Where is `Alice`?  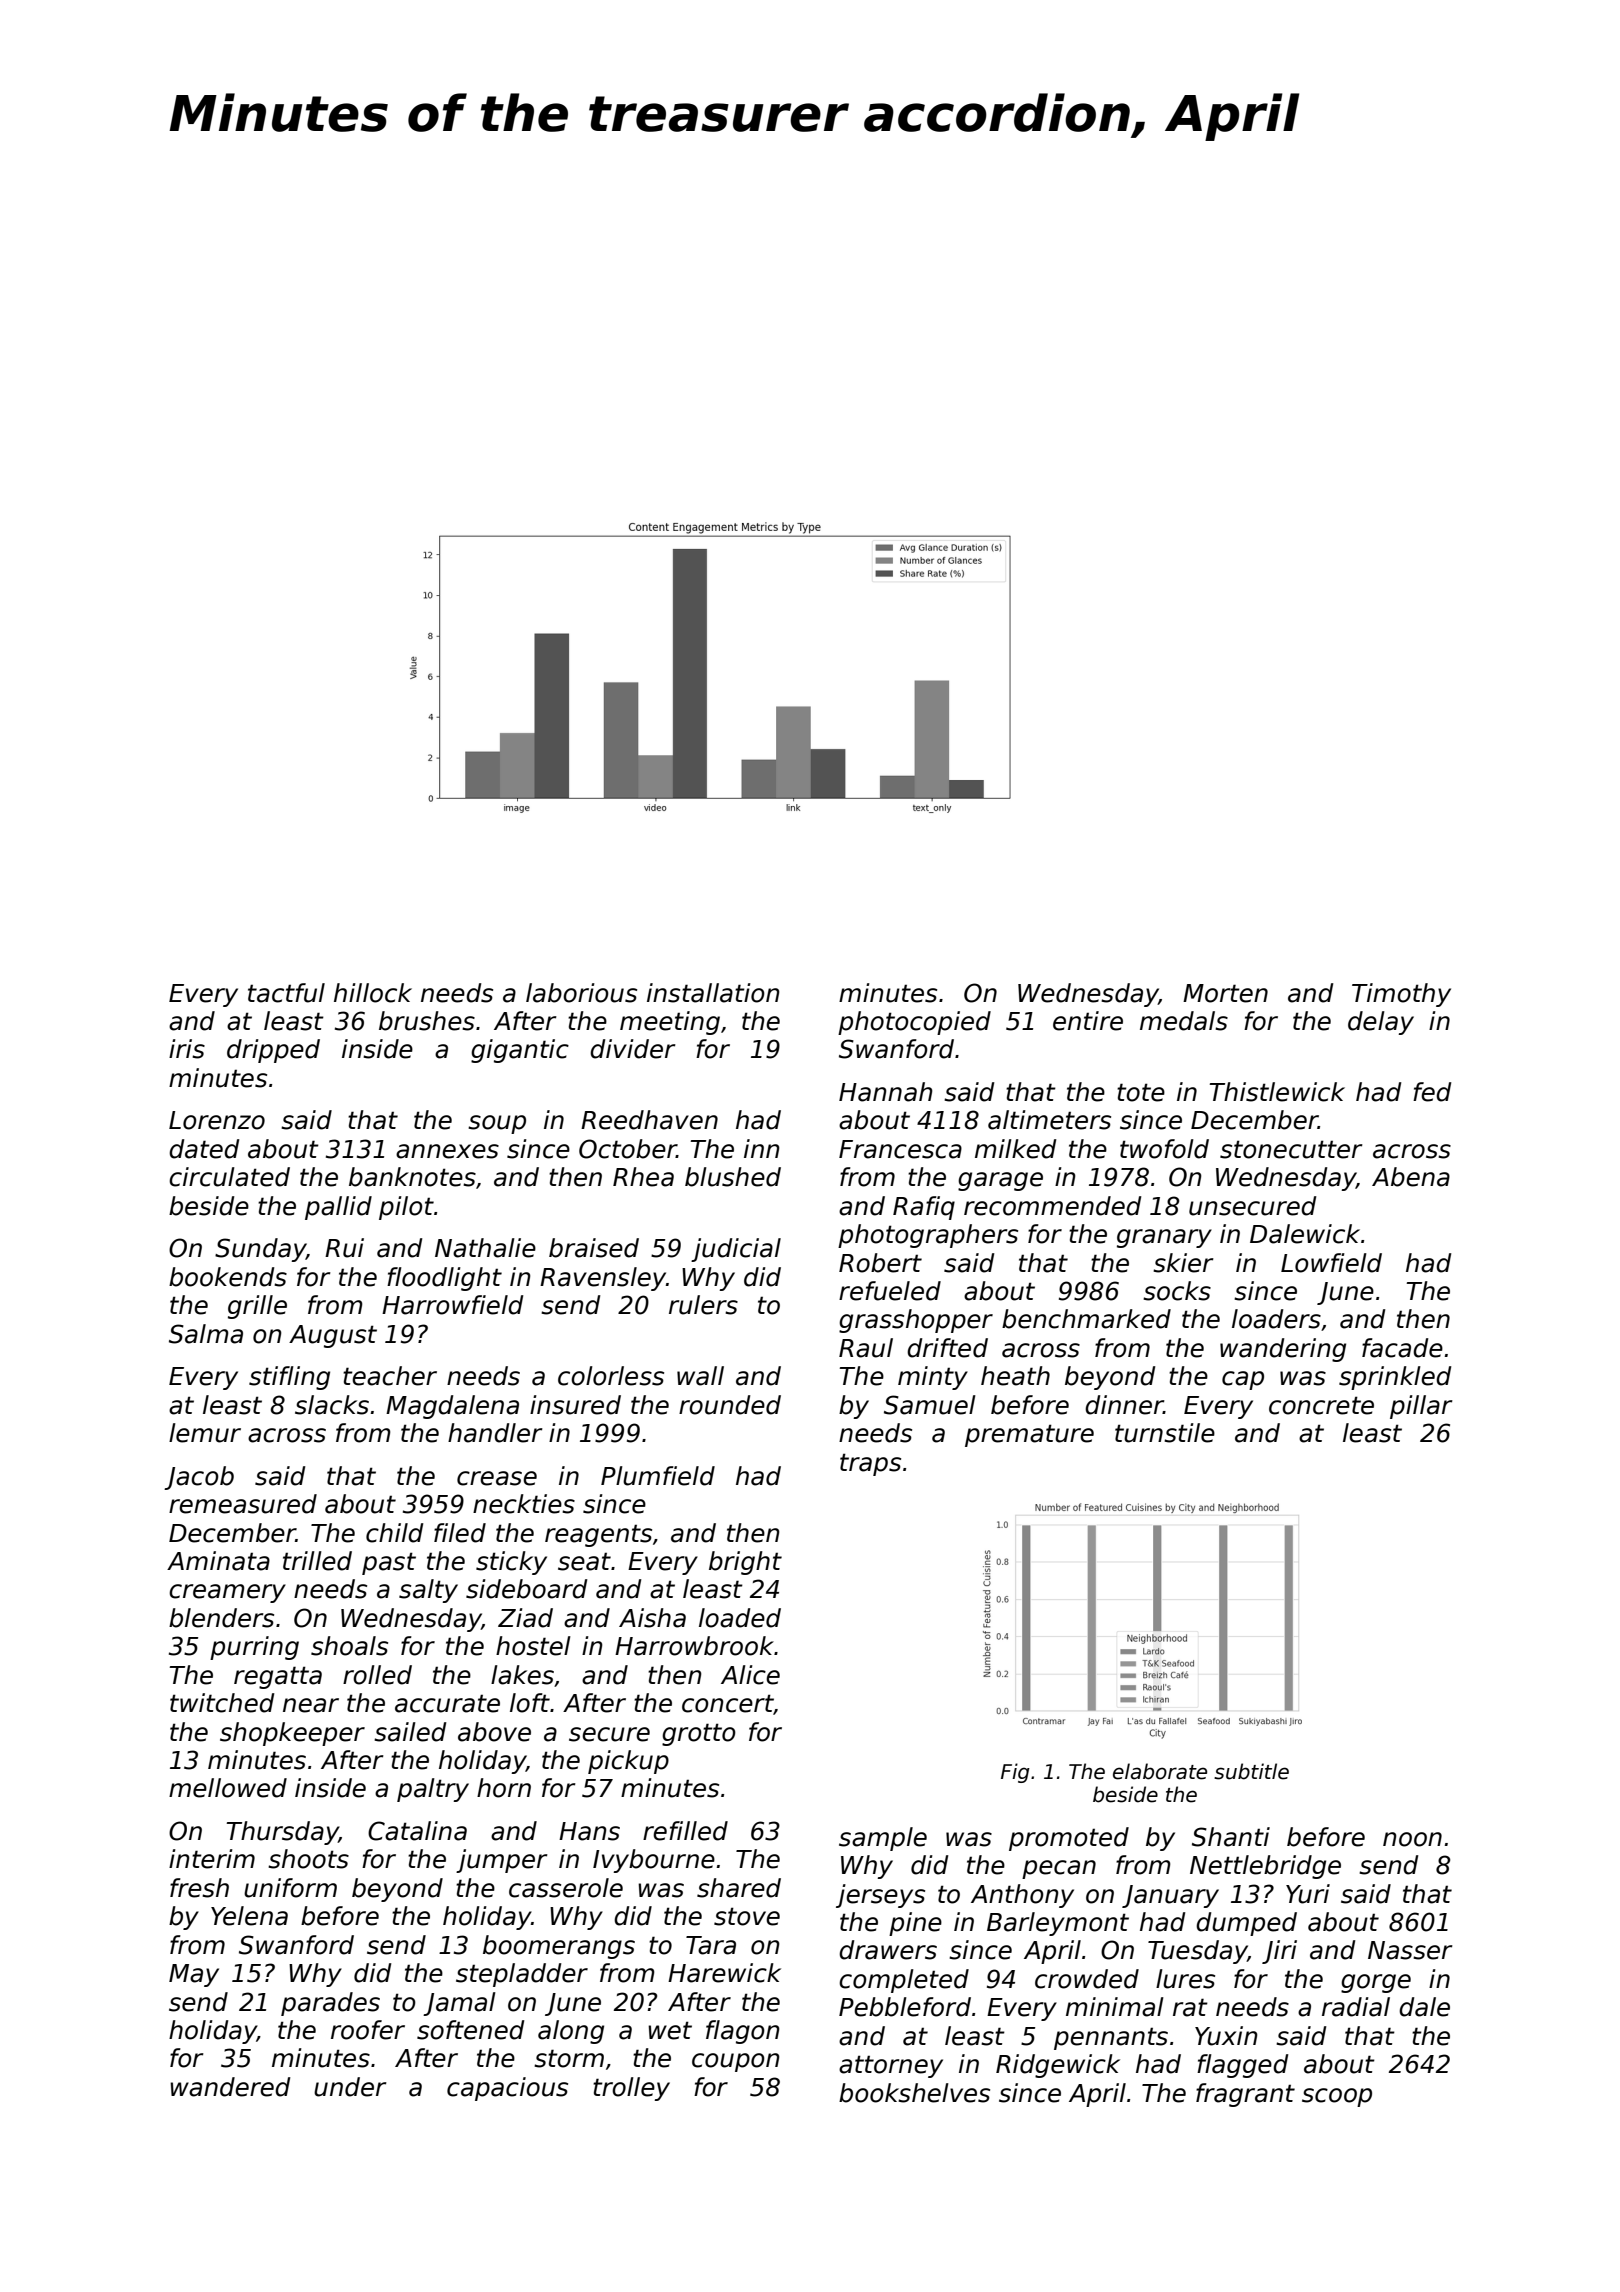
Alice is located at coordinates (750, 1675).
